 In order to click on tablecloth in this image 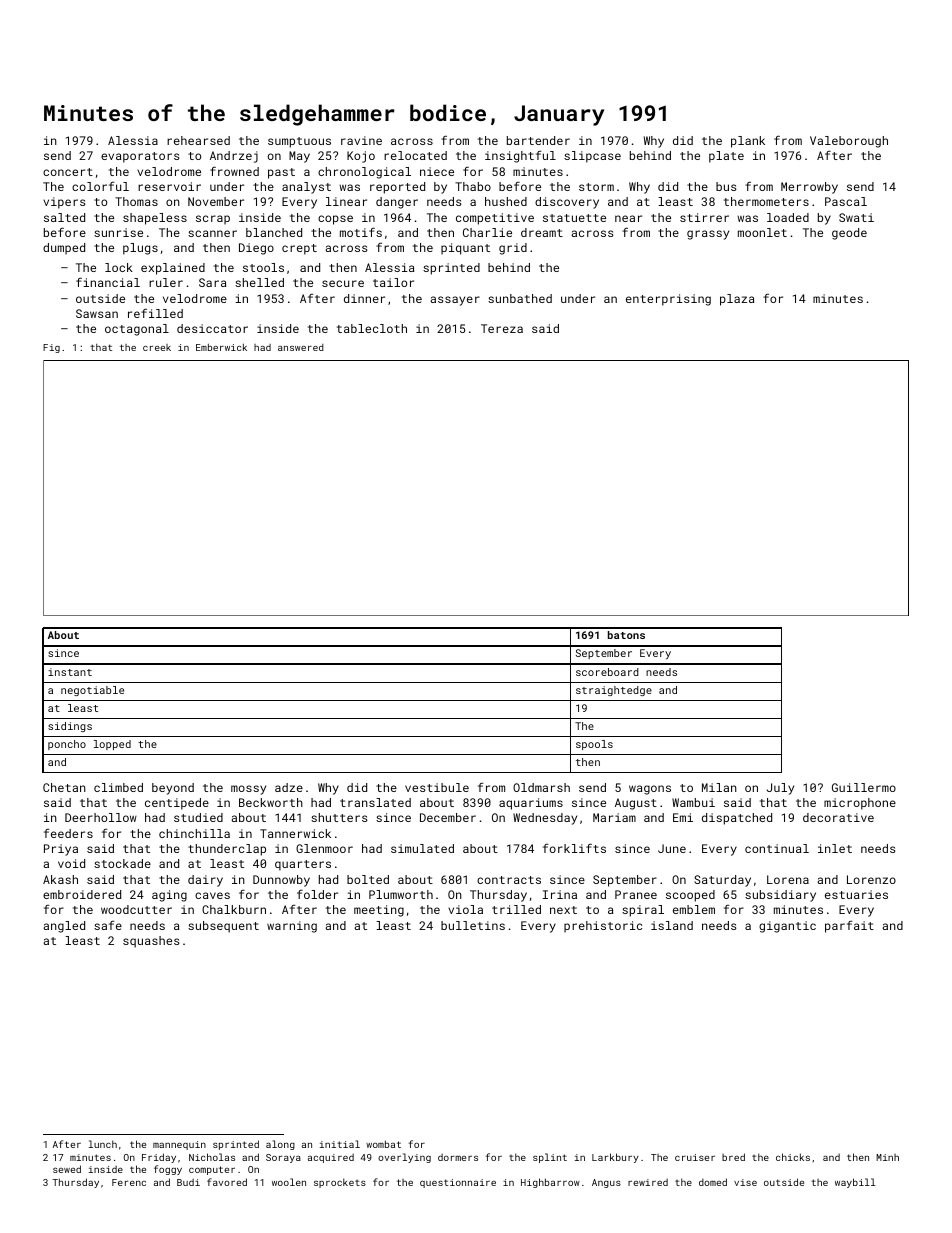, I will do `click(372, 328)`.
